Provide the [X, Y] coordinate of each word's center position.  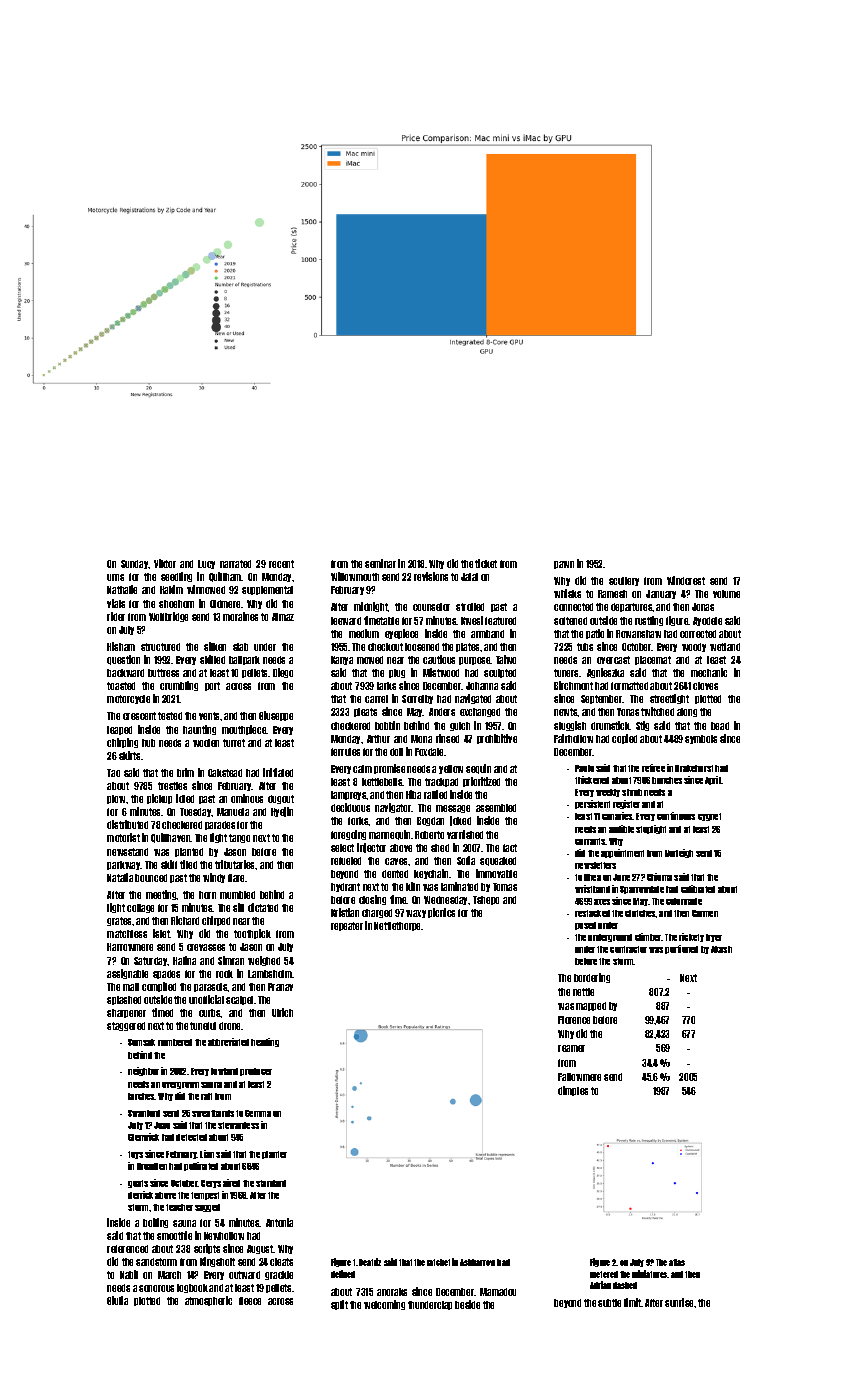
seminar [380, 563]
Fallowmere [579, 1077]
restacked [592, 913]
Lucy [206, 564]
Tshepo [486, 900]
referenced [127, 1249]
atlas [677, 1262]
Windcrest [686, 580]
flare [236, 878]
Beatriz [370, 1262]
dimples [573, 1091]
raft [206, 1096]
